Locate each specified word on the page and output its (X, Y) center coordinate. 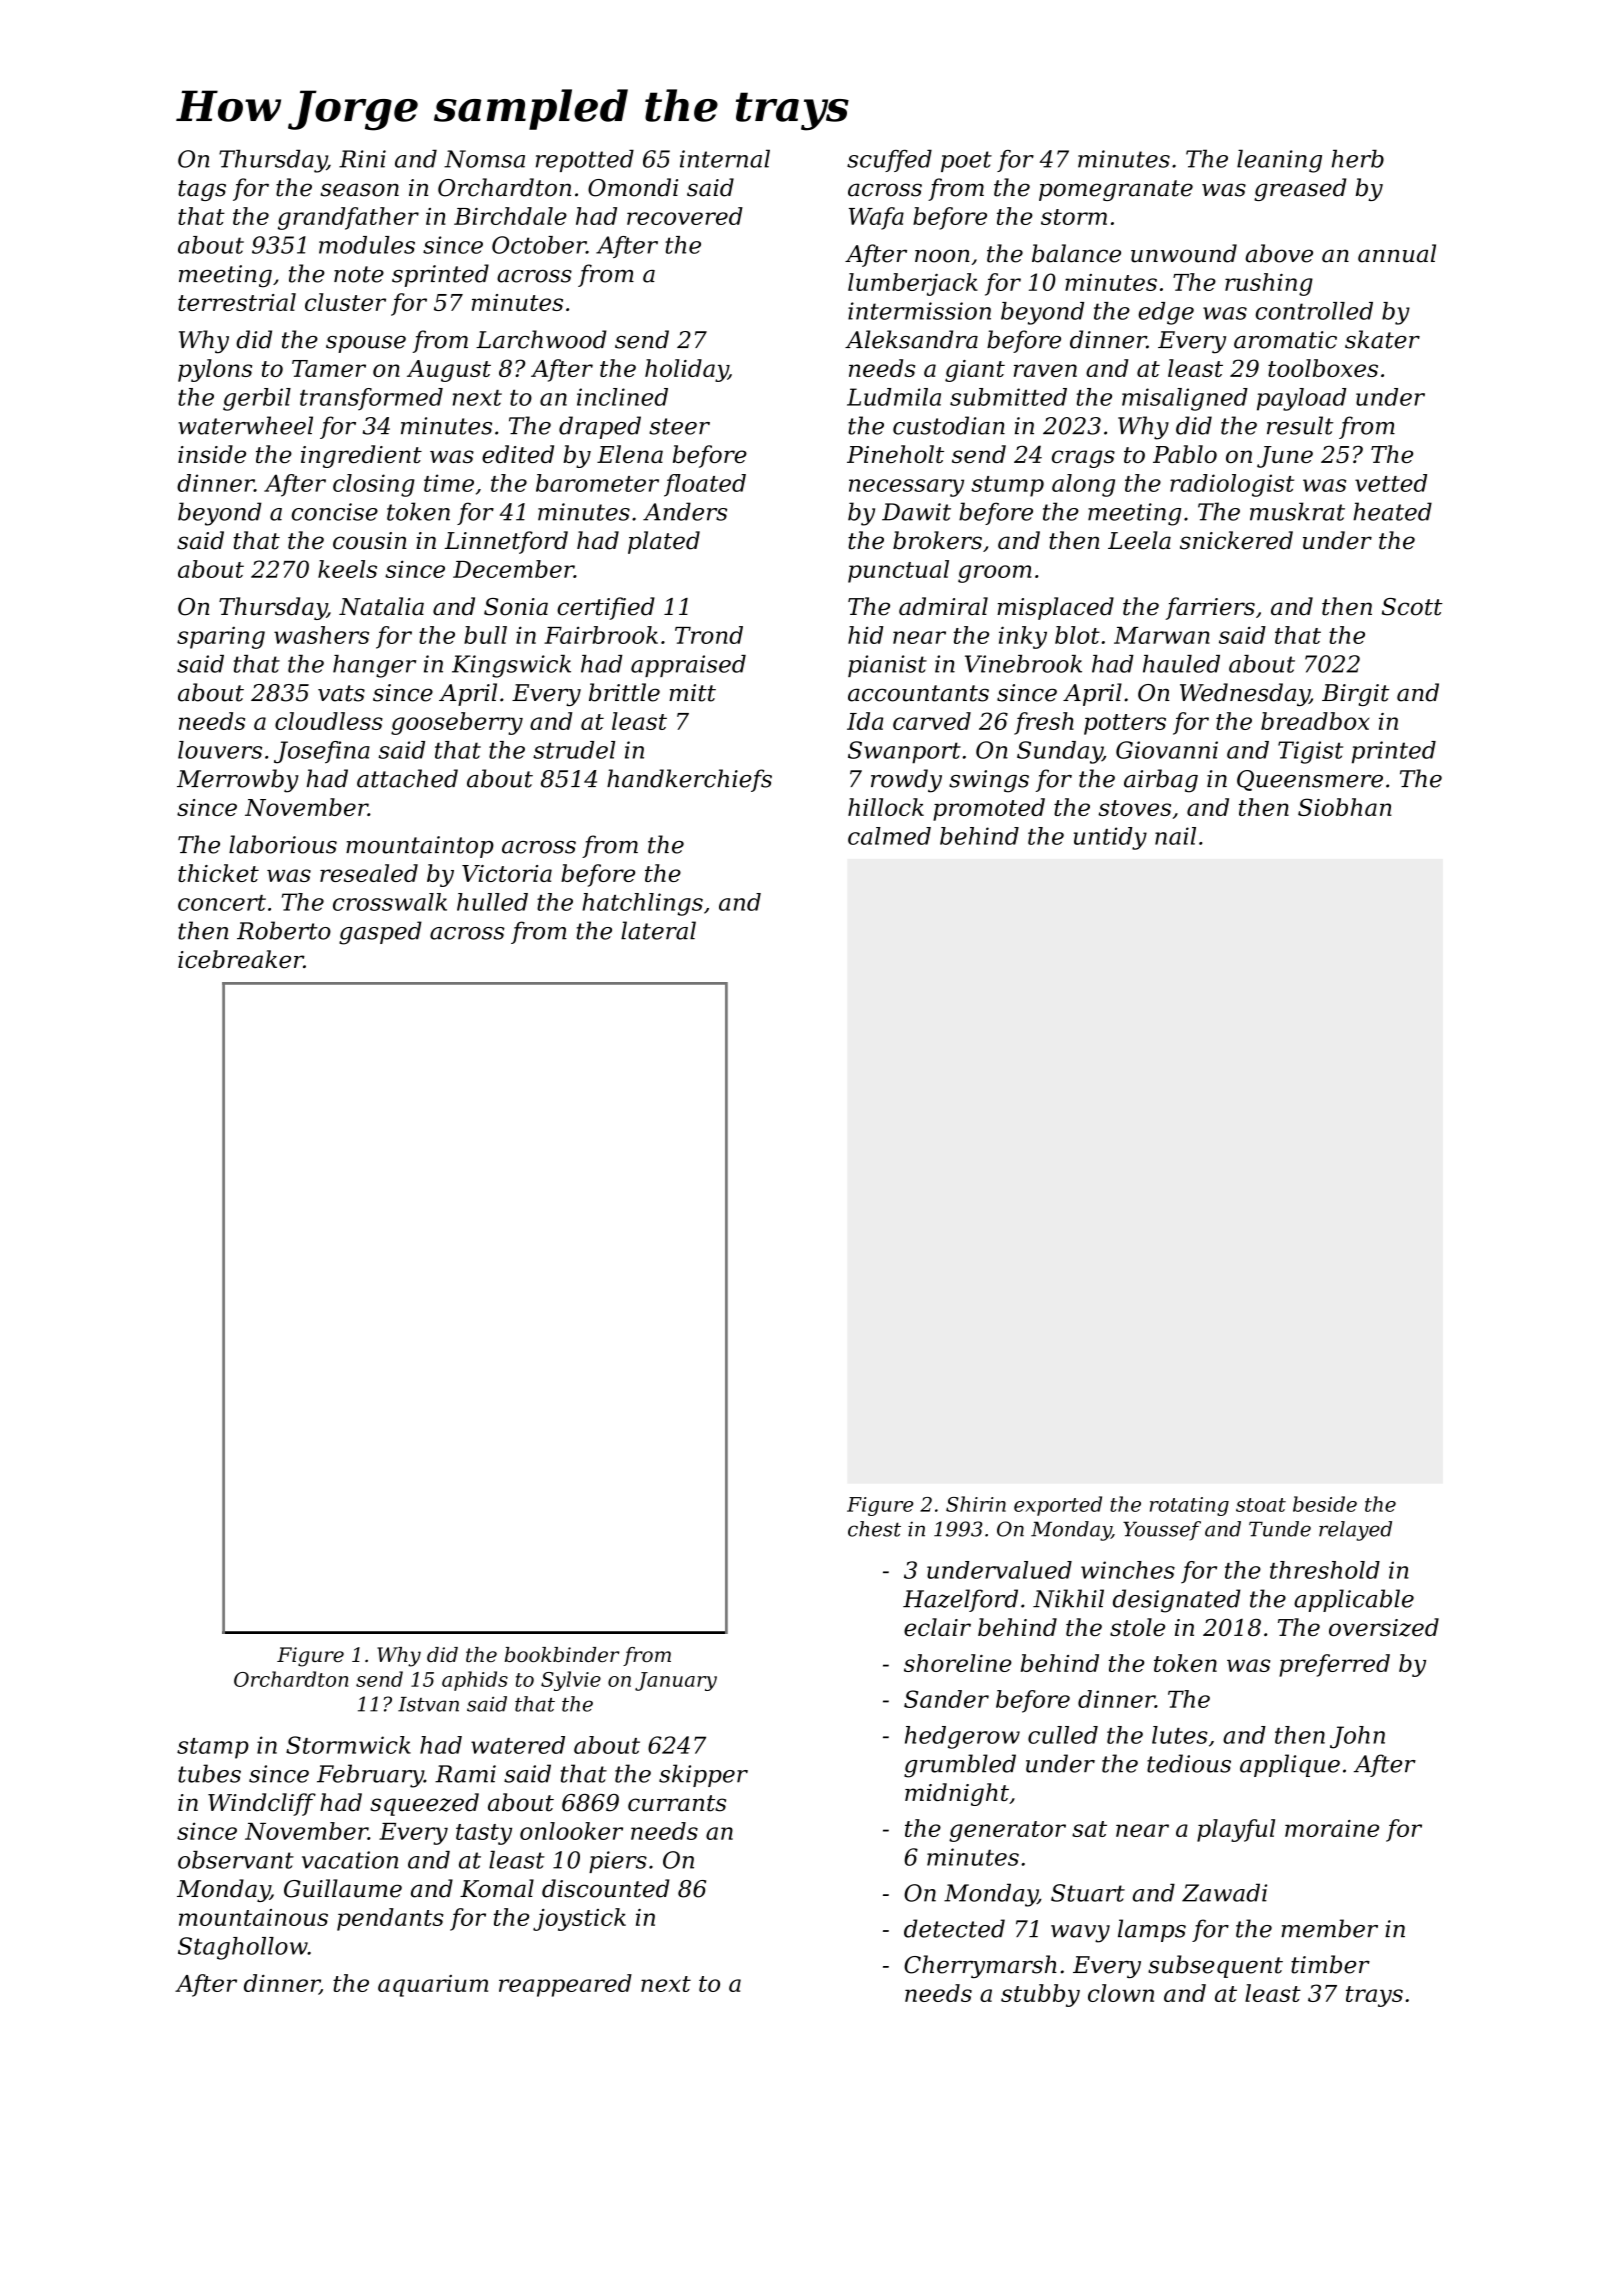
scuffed (889, 161)
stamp (213, 1748)
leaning (1279, 161)
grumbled (960, 1766)
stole (1137, 1627)
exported (1058, 1506)
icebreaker (241, 959)
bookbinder (562, 1654)
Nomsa (484, 159)
